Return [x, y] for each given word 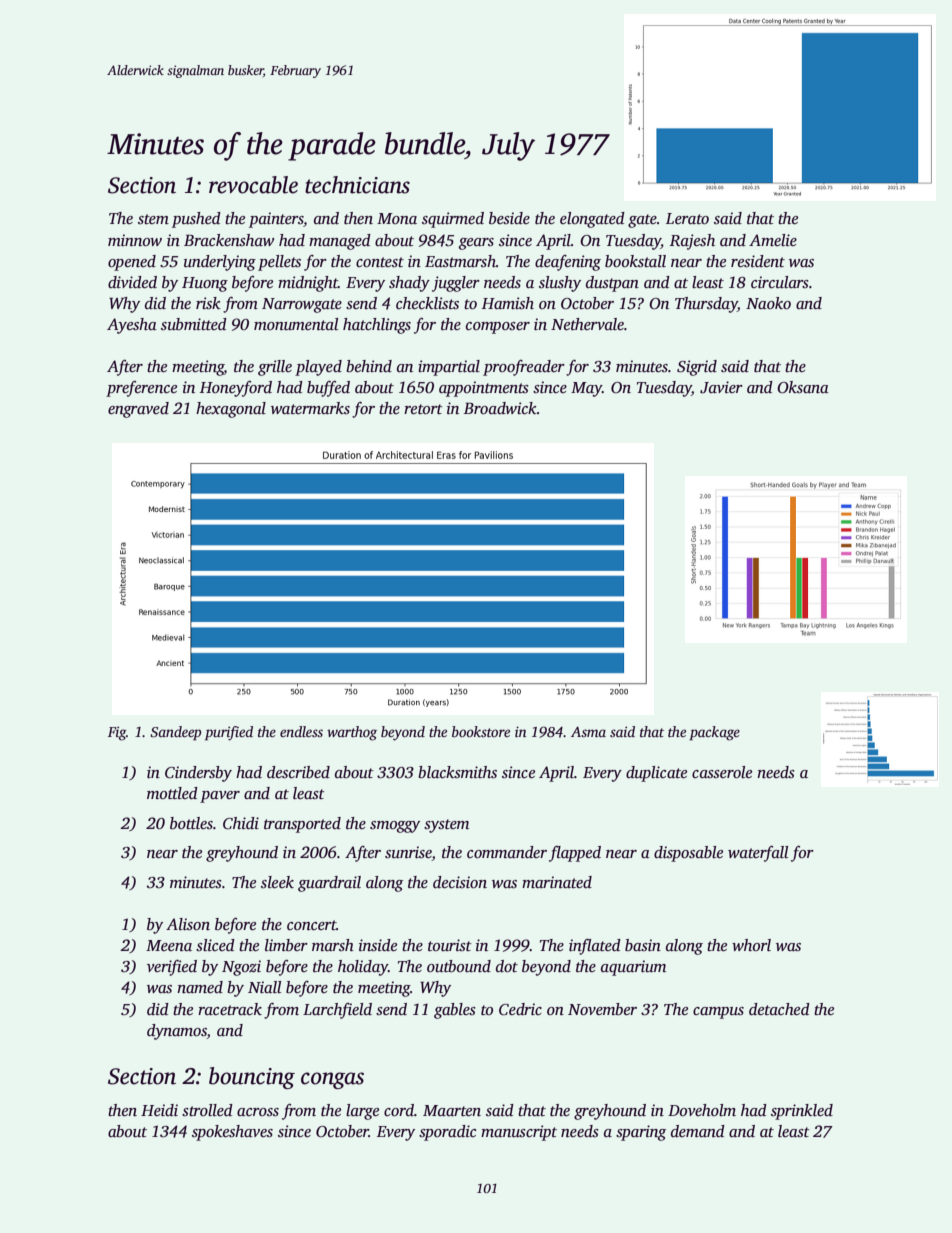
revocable [253, 185]
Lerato [687, 218]
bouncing [252, 1078]
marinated [557, 882]
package [714, 733]
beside [509, 218]
